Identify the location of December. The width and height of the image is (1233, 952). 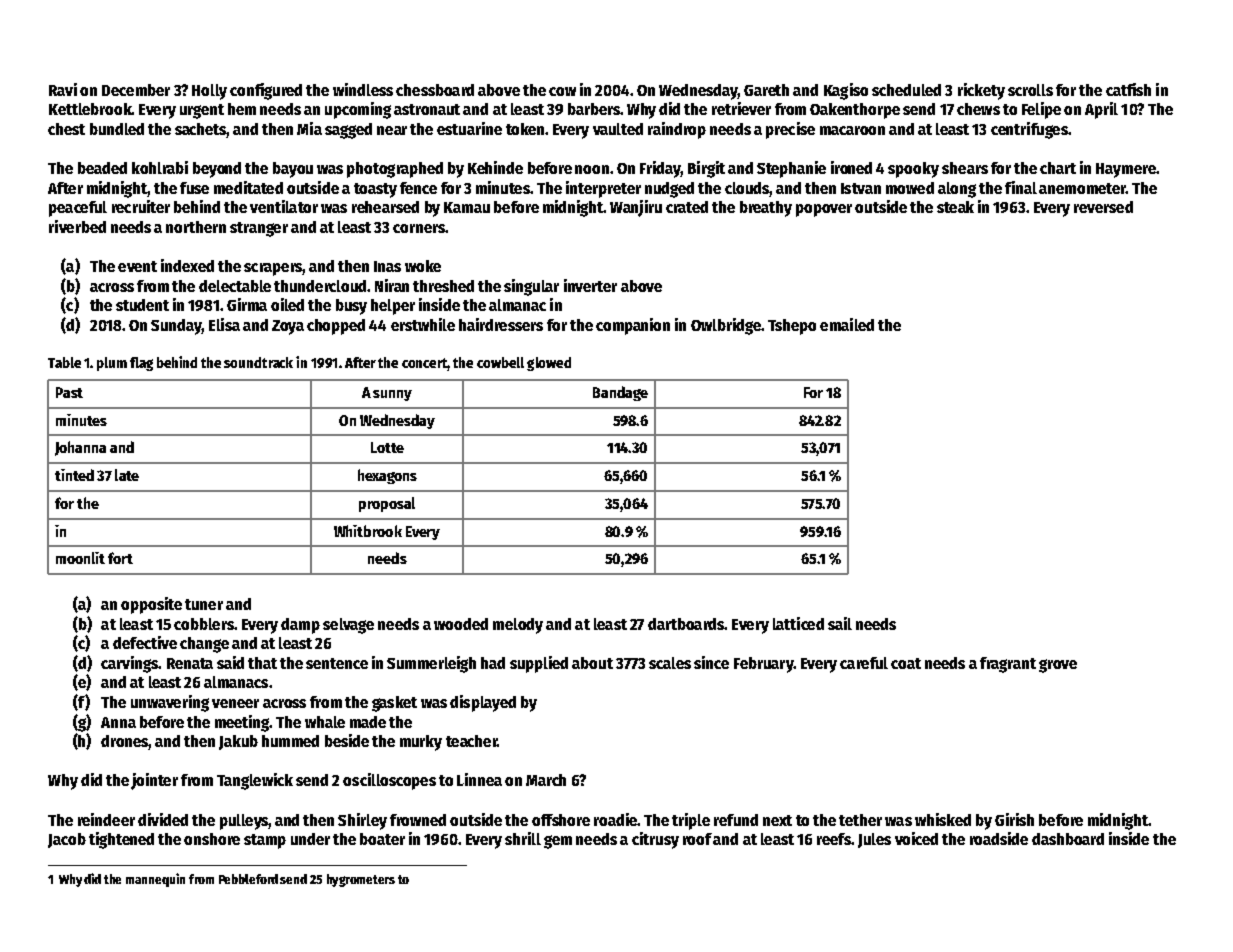
(136, 90).
